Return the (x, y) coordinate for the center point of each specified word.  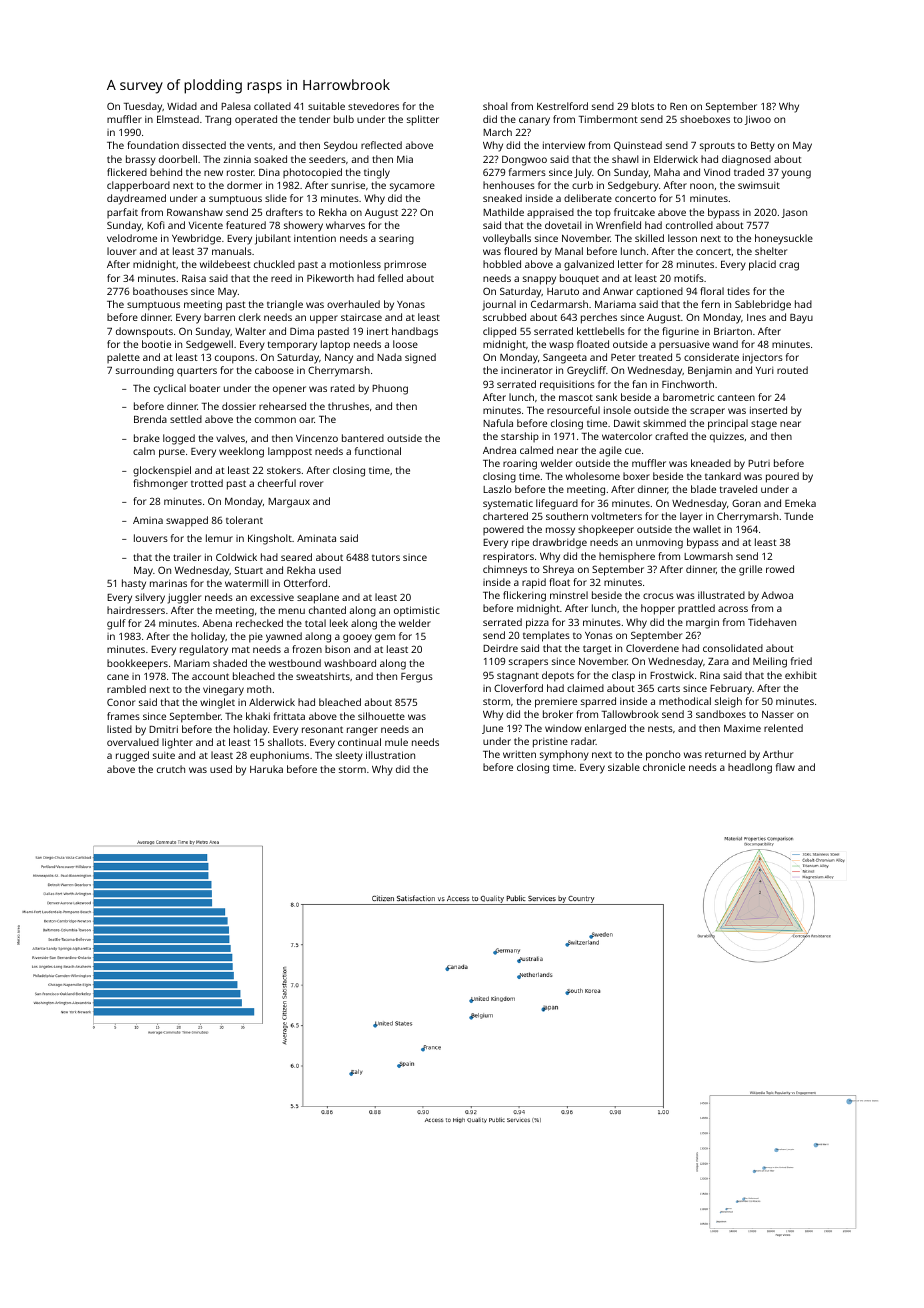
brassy (141, 160)
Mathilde (503, 212)
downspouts (144, 332)
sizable (624, 767)
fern (711, 304)
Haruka (266, 769)
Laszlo (497, 489)
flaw (785, 767)
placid (762, 265)
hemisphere (627, 557)
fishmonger (161, 484)
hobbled (502, 264)
